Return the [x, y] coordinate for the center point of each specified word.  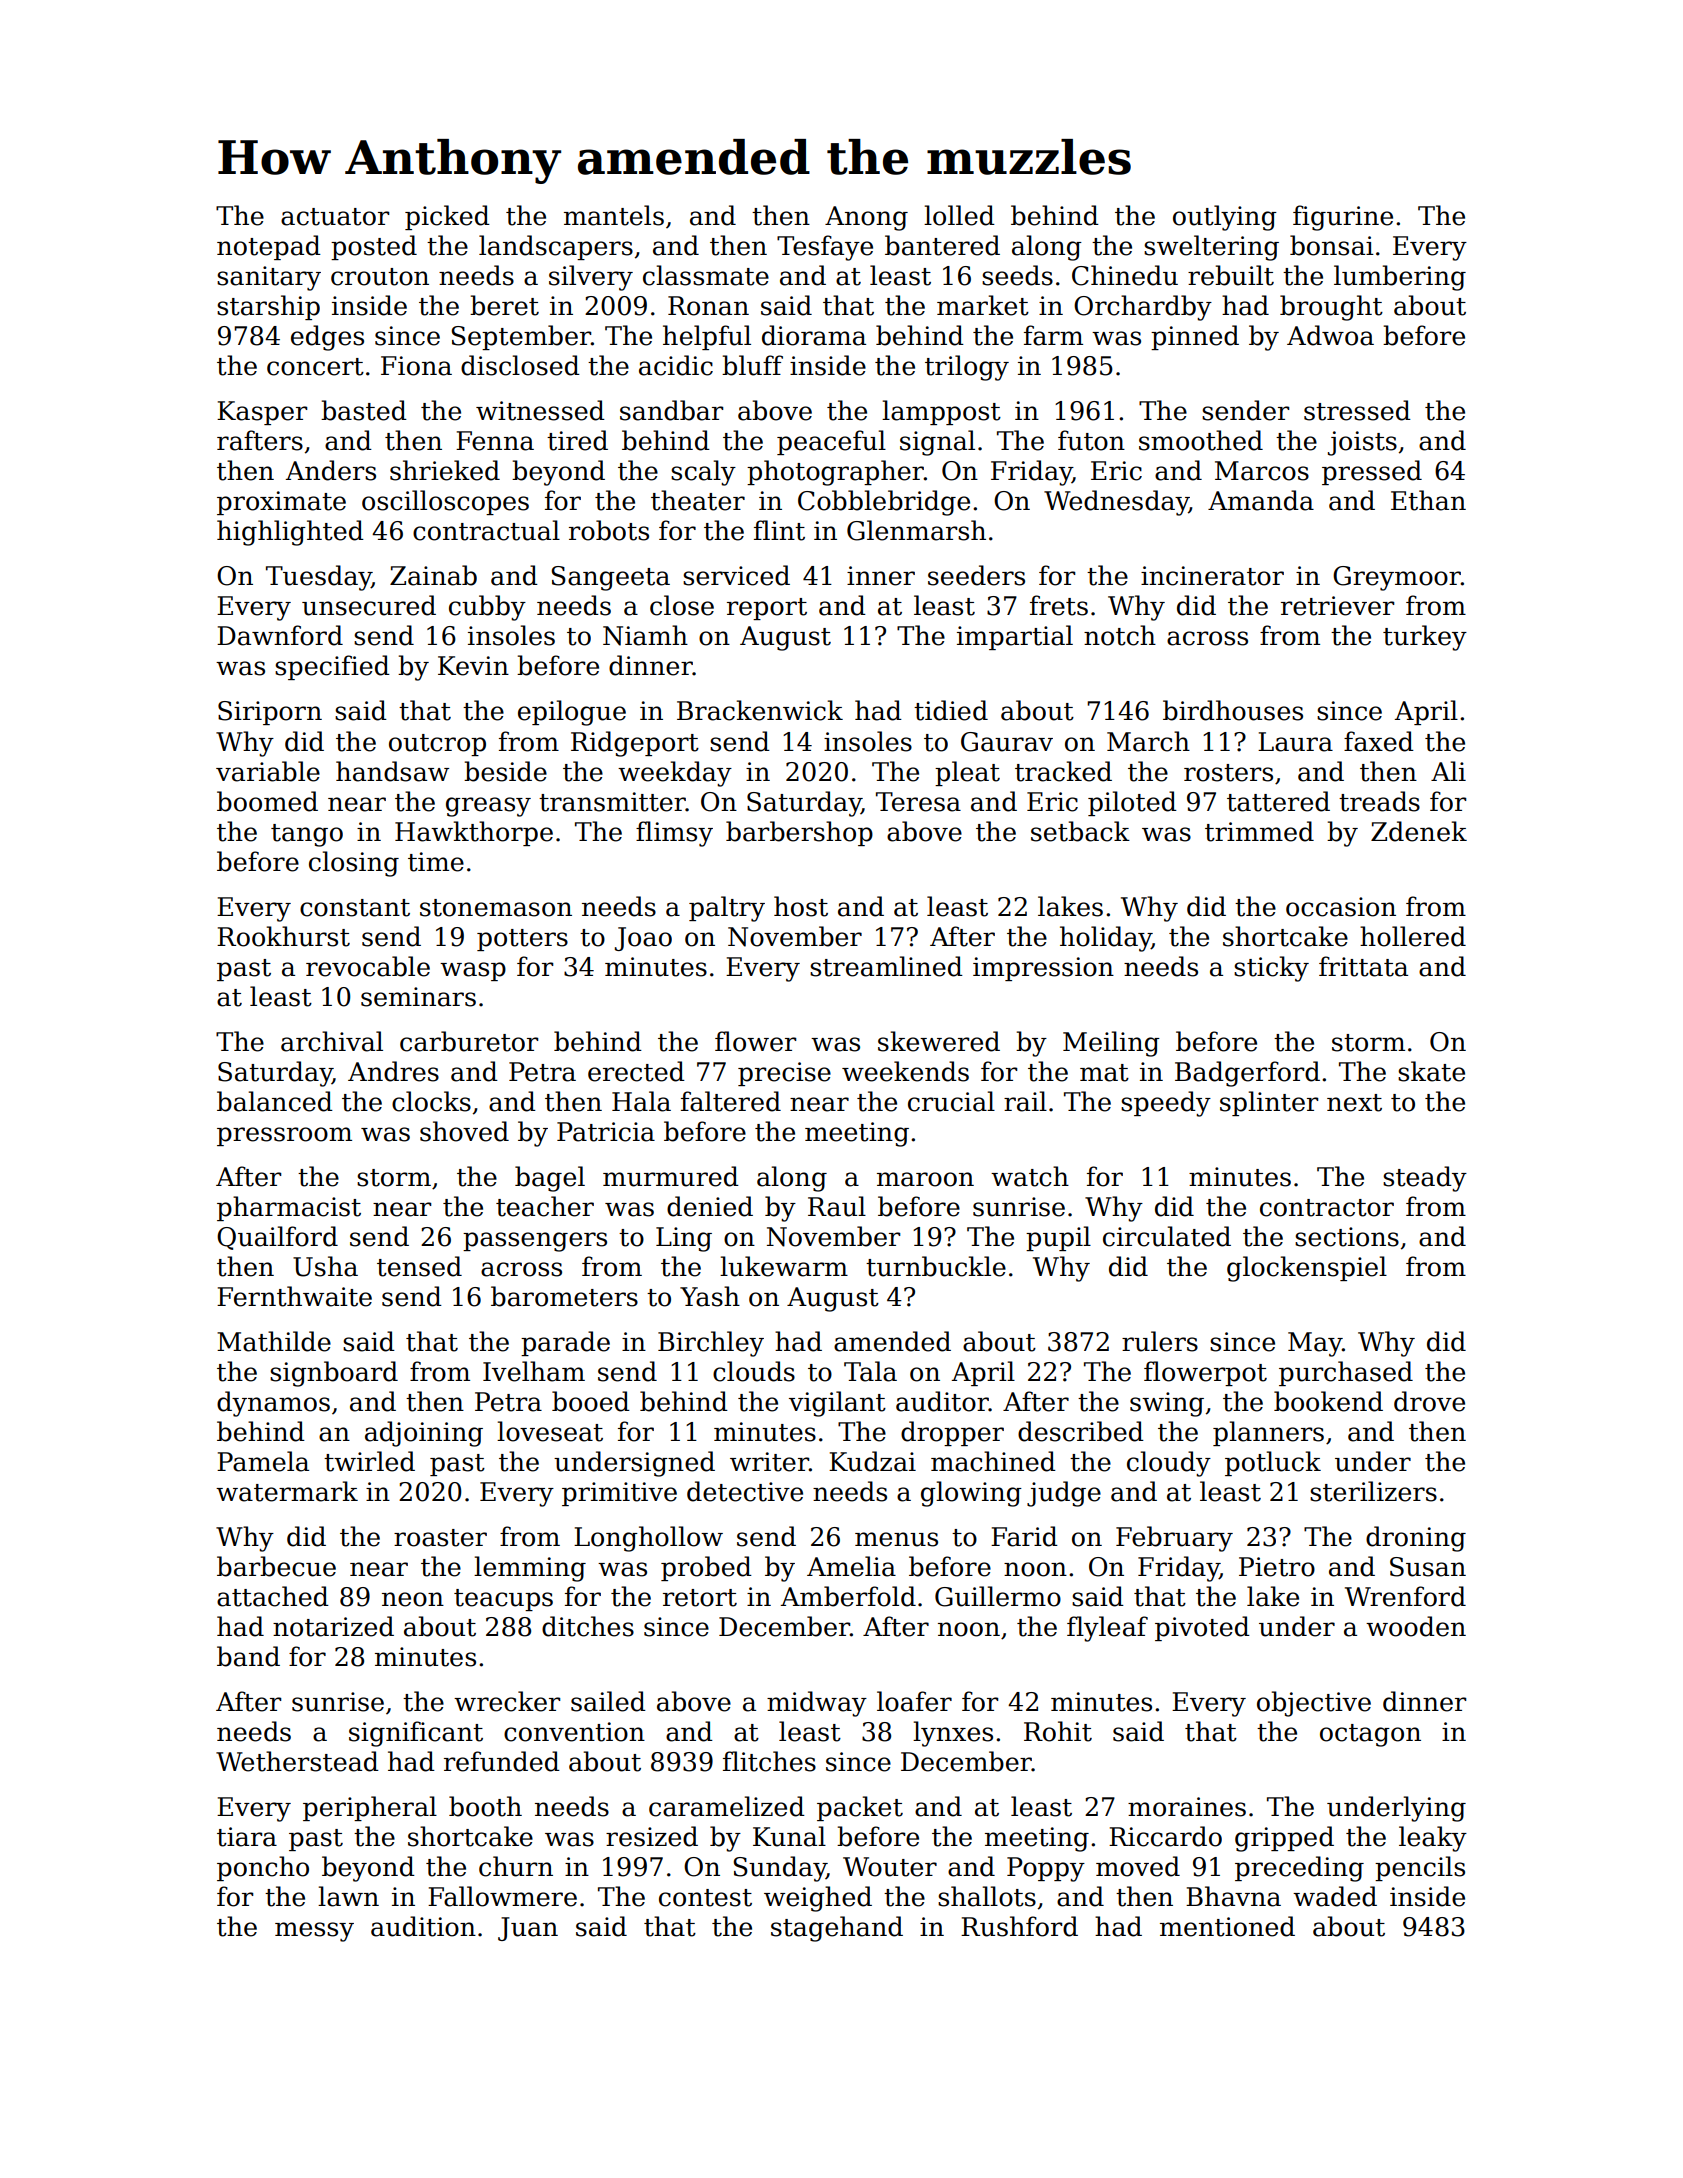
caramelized [727, 1806]
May [1315, 1344]
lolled [959, 215]
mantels [614, 215]
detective [745, 1491]
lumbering [1400, 278]
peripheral [370, 1808]
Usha [325, 1266]
